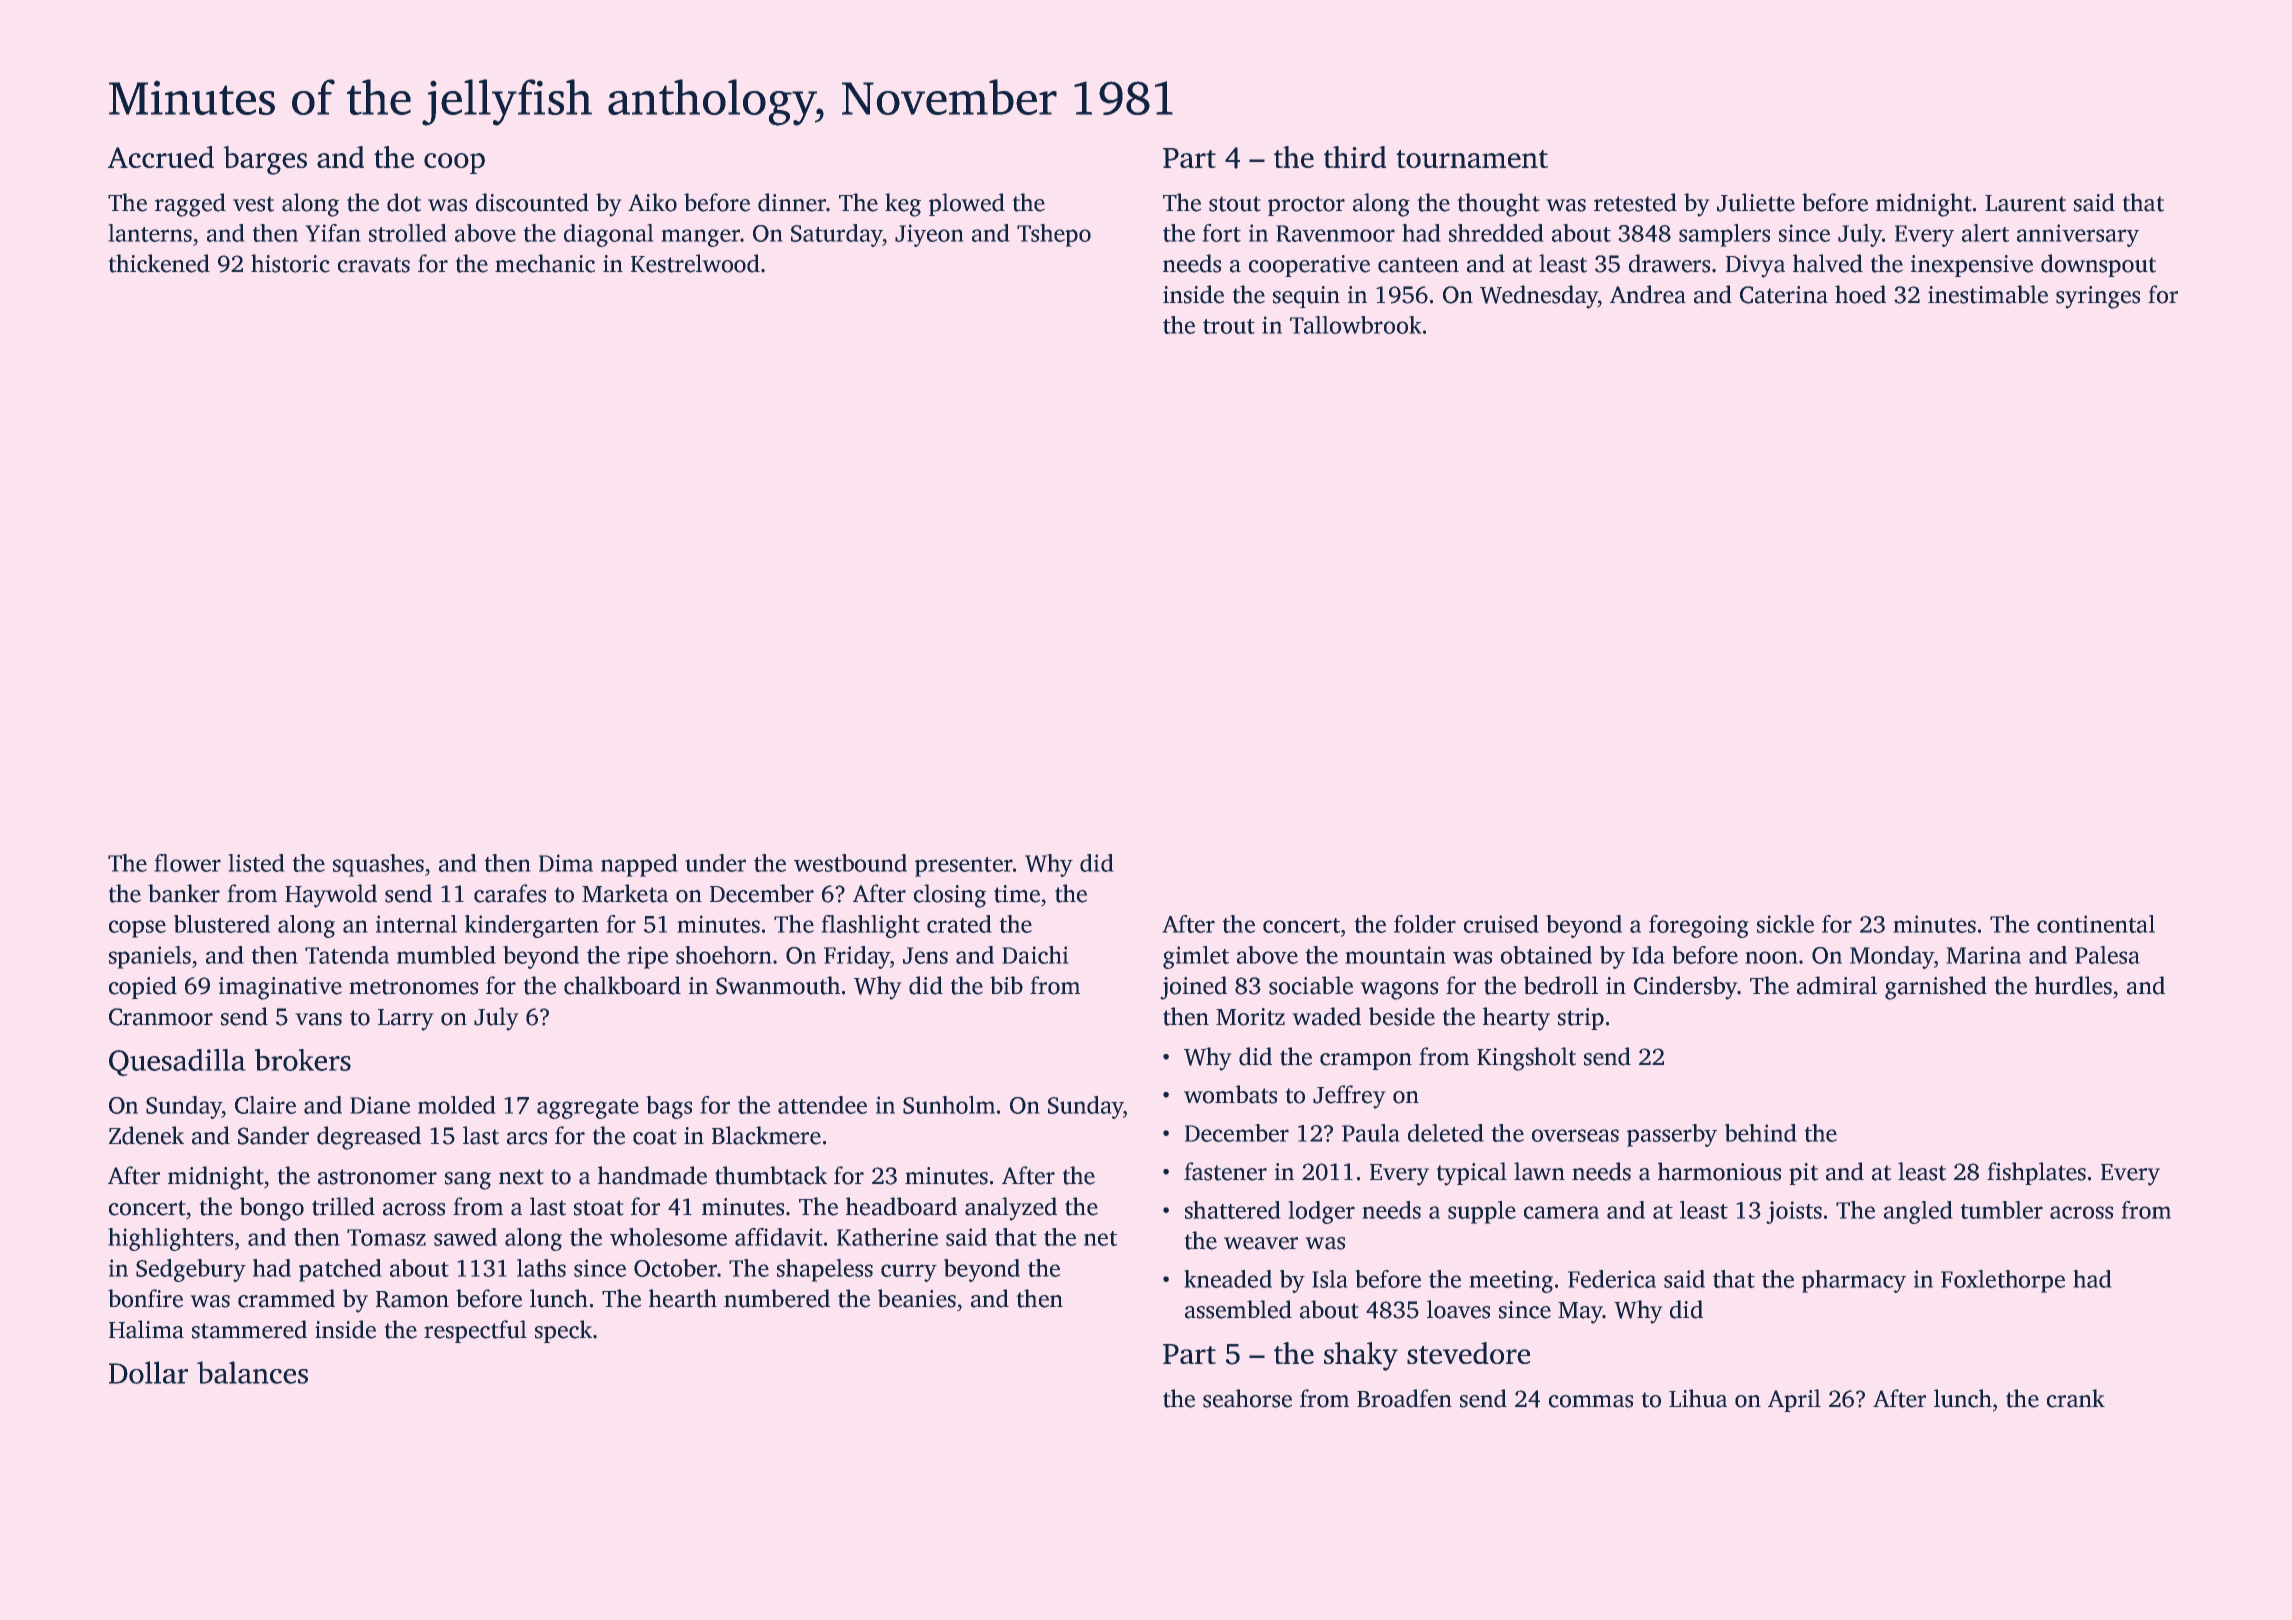 The height and width of the screenshot is (1620, 2292). I want to click on Caterina, so click(1784, 295).
